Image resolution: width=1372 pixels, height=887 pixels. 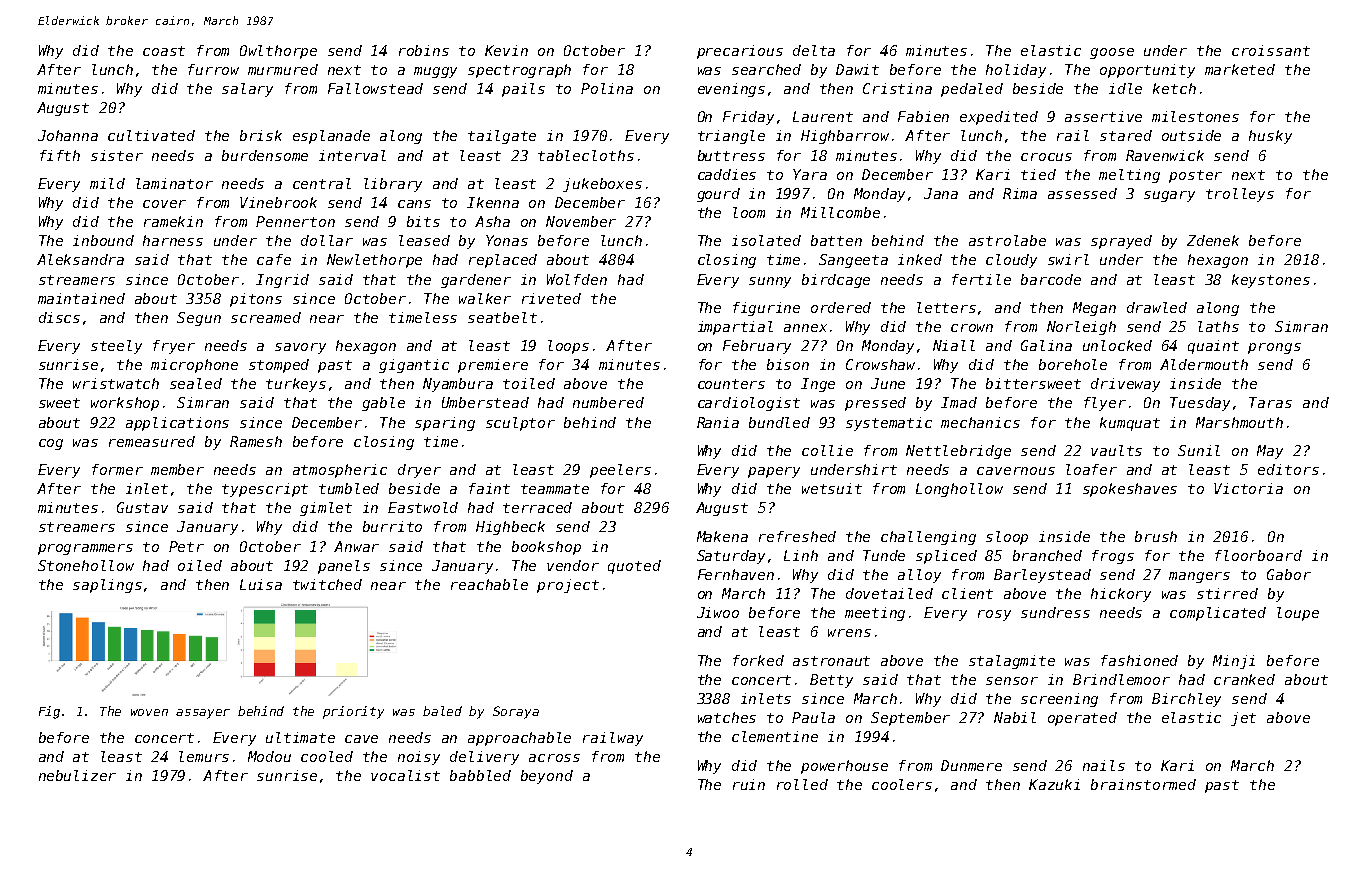 What do you see at coordinates (256, 300) in the screenshot?
I see `pitons` at bounding box center [256, 300].
